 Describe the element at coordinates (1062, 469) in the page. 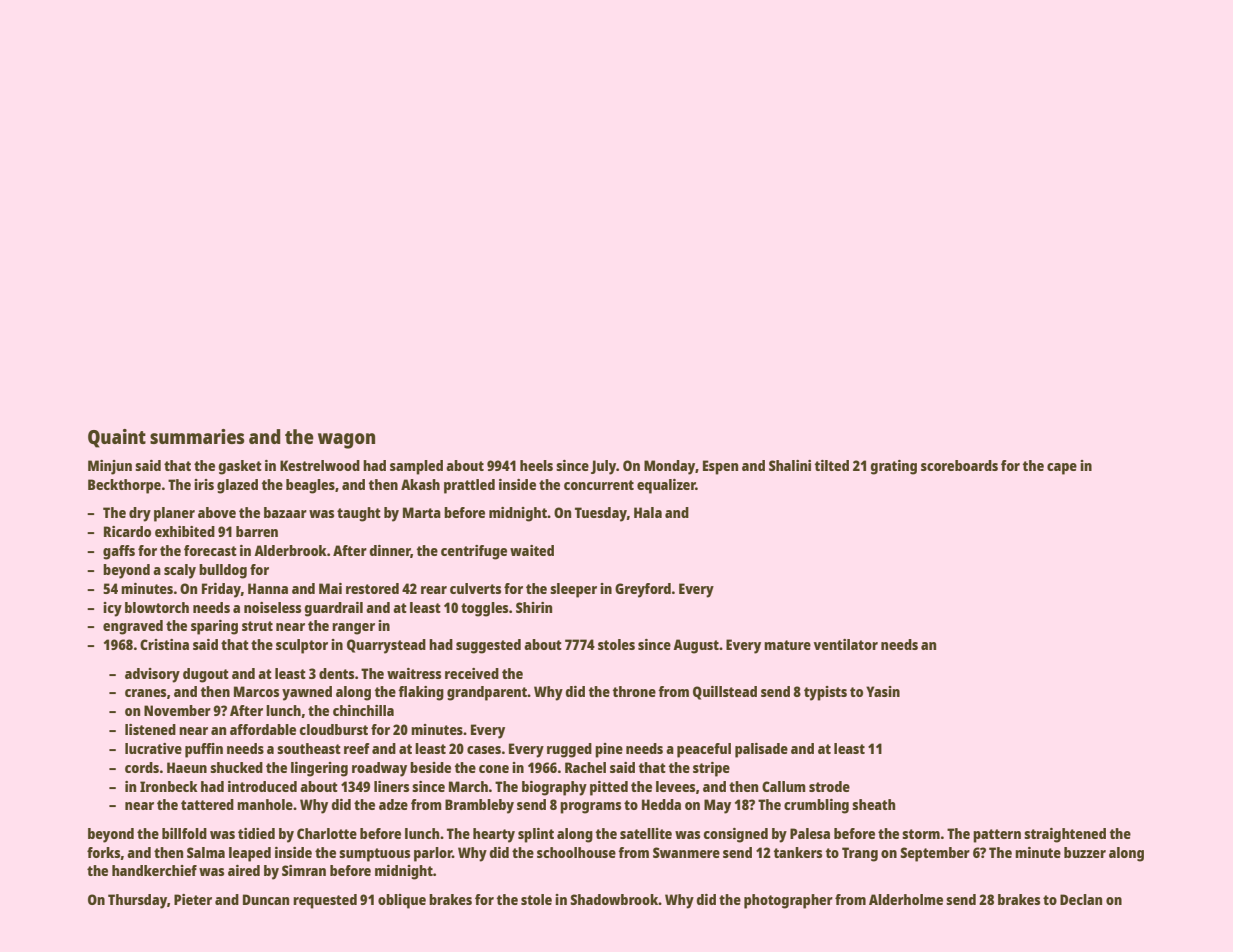

I see `cape` at that location.
